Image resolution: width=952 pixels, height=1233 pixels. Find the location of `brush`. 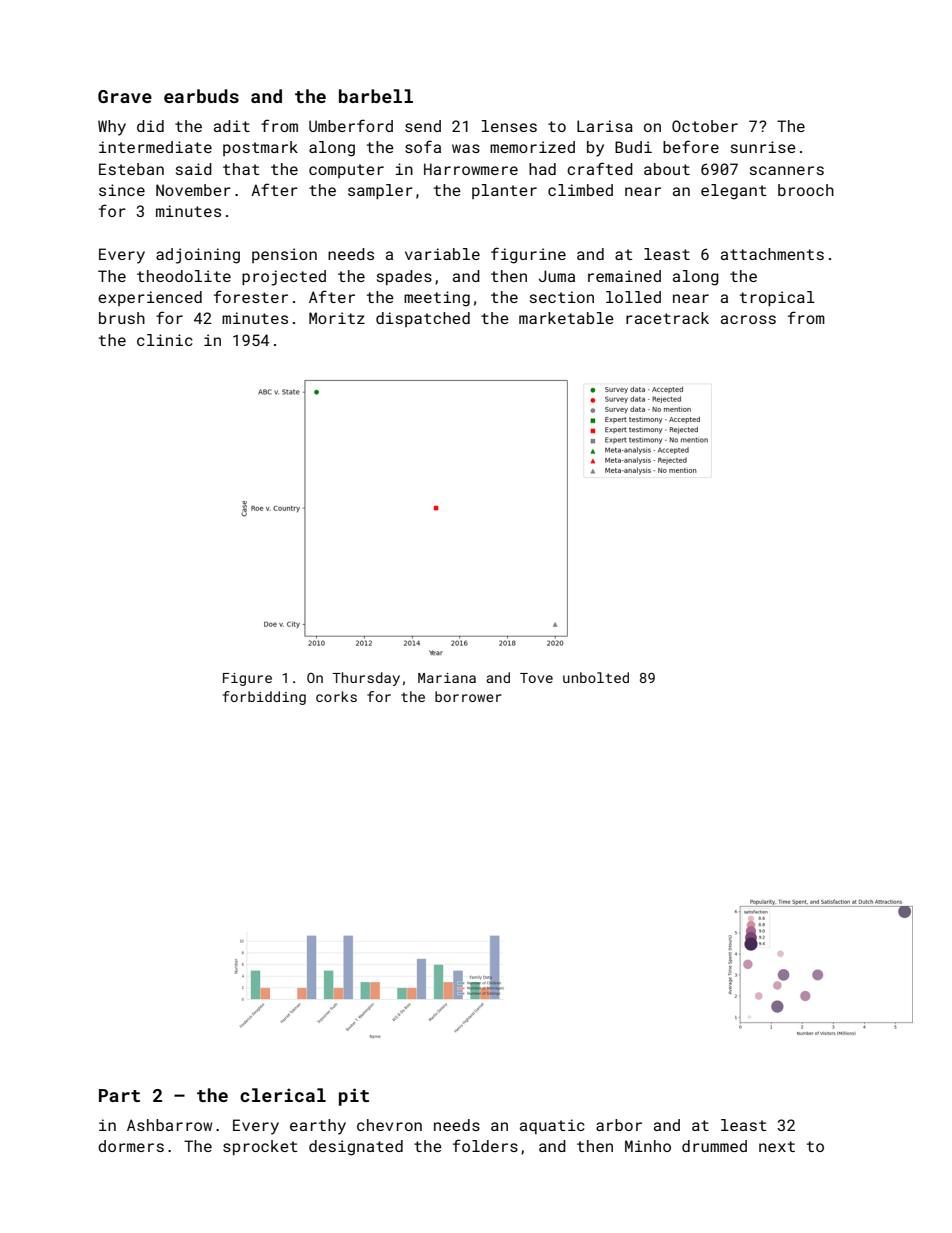

brush is located at coordinates (122, 318).
